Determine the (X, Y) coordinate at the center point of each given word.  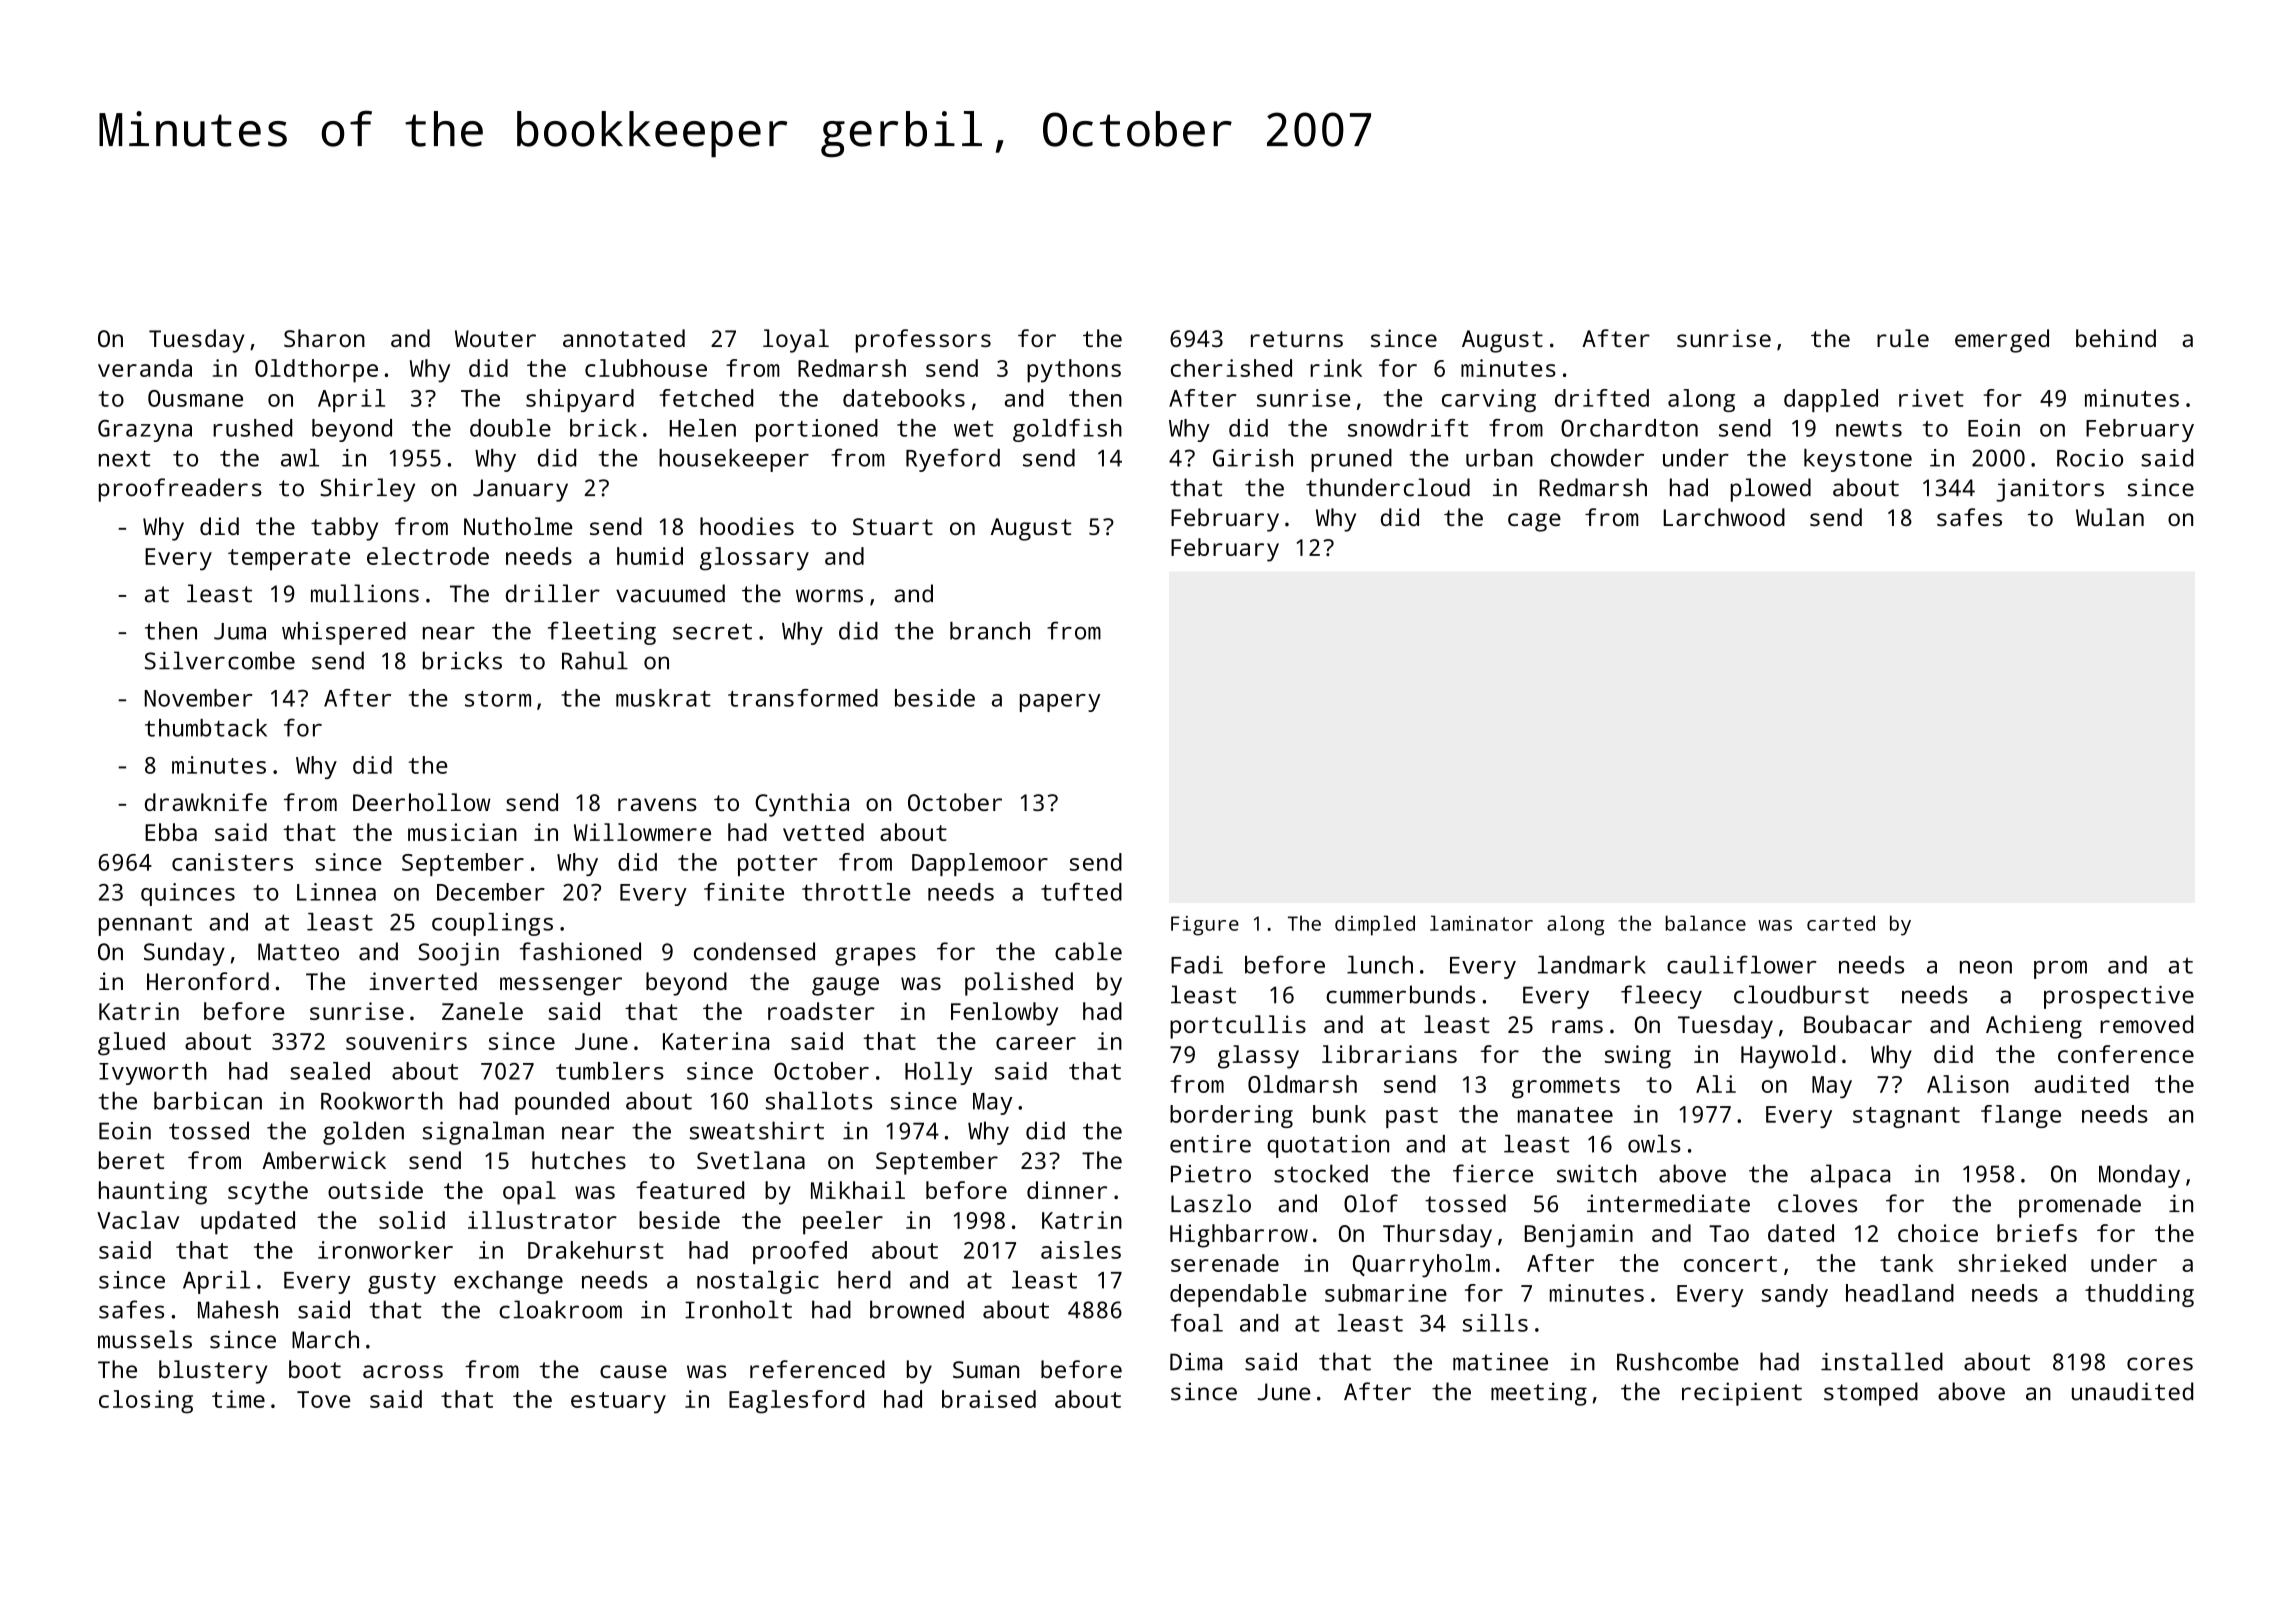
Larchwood (1724, 517)
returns (1297, 339)
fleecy (1661, 997)
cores (2160, 1364)
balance (1706, 923)
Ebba (171, 832)
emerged (2002, 341)
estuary (618, 1403)
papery (1060, 703)
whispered (344, 633)
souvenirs (406, 1041)
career (1036, 1043)
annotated (624, 338)
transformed (803, 698)
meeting (1539, 1394)
